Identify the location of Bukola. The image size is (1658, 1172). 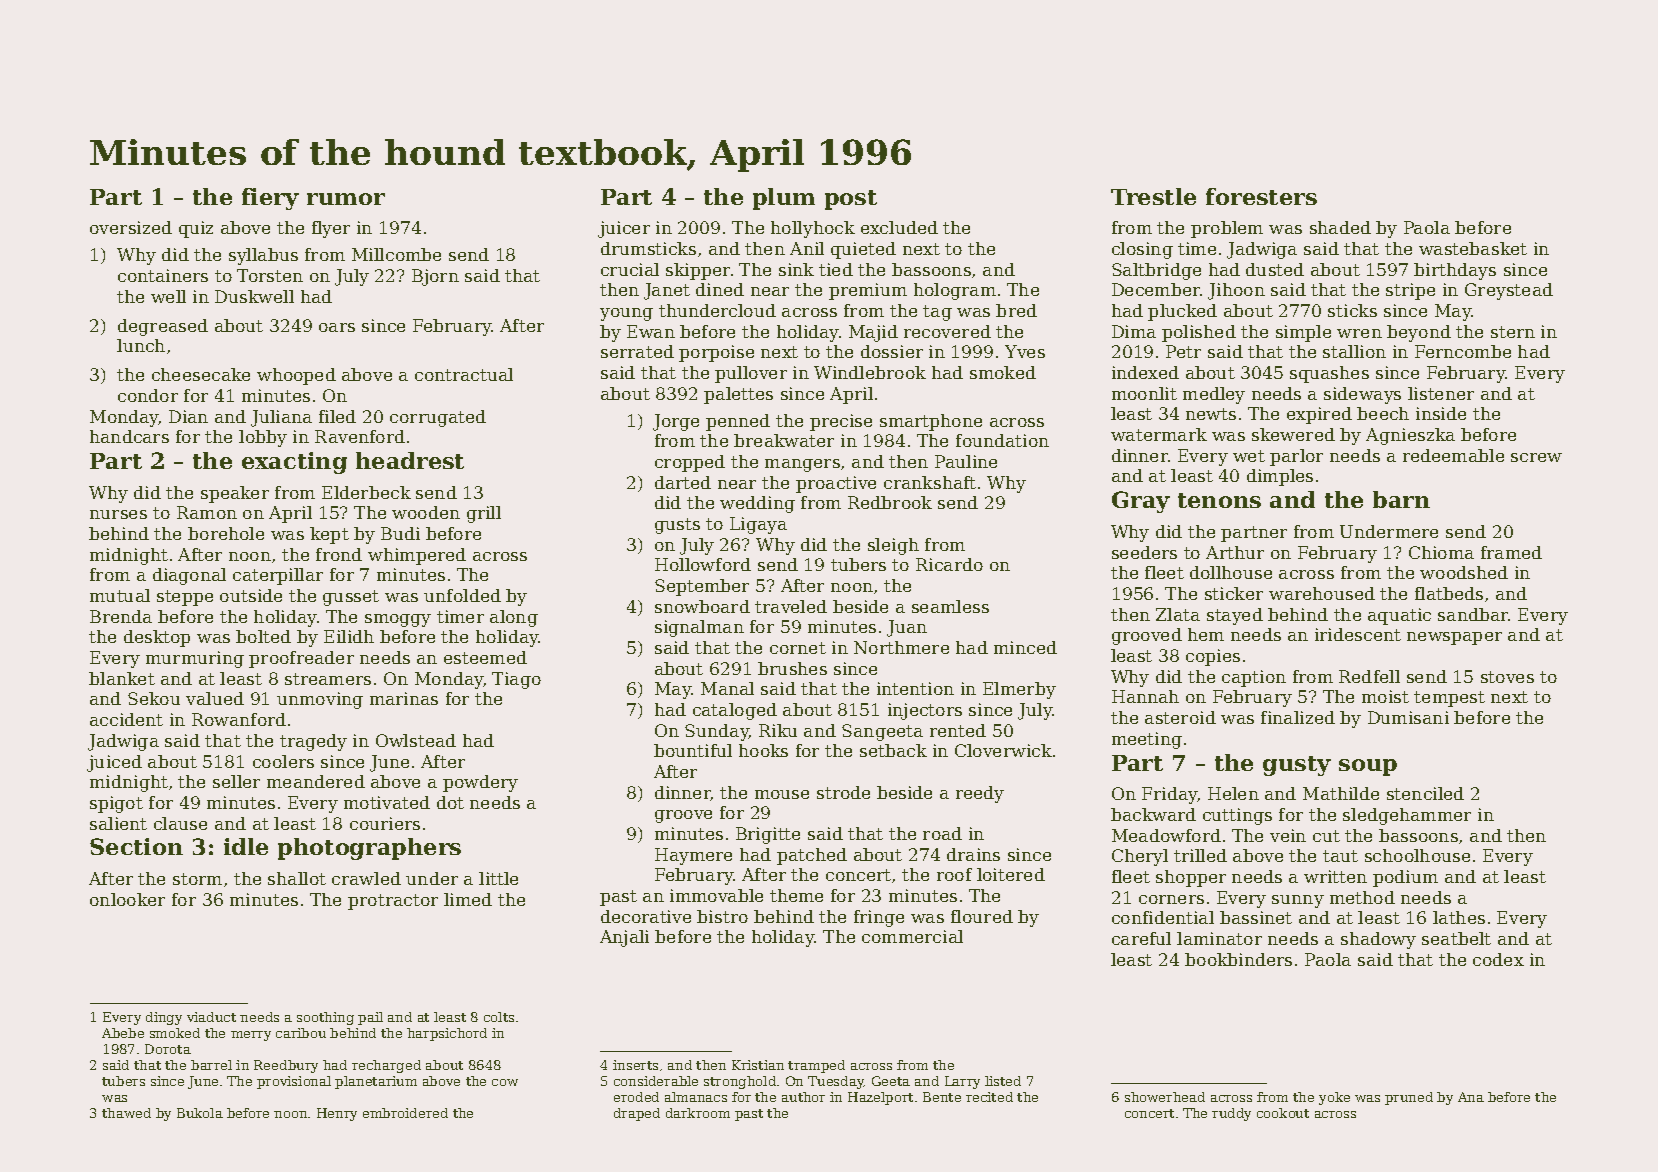
(200, 1113).
